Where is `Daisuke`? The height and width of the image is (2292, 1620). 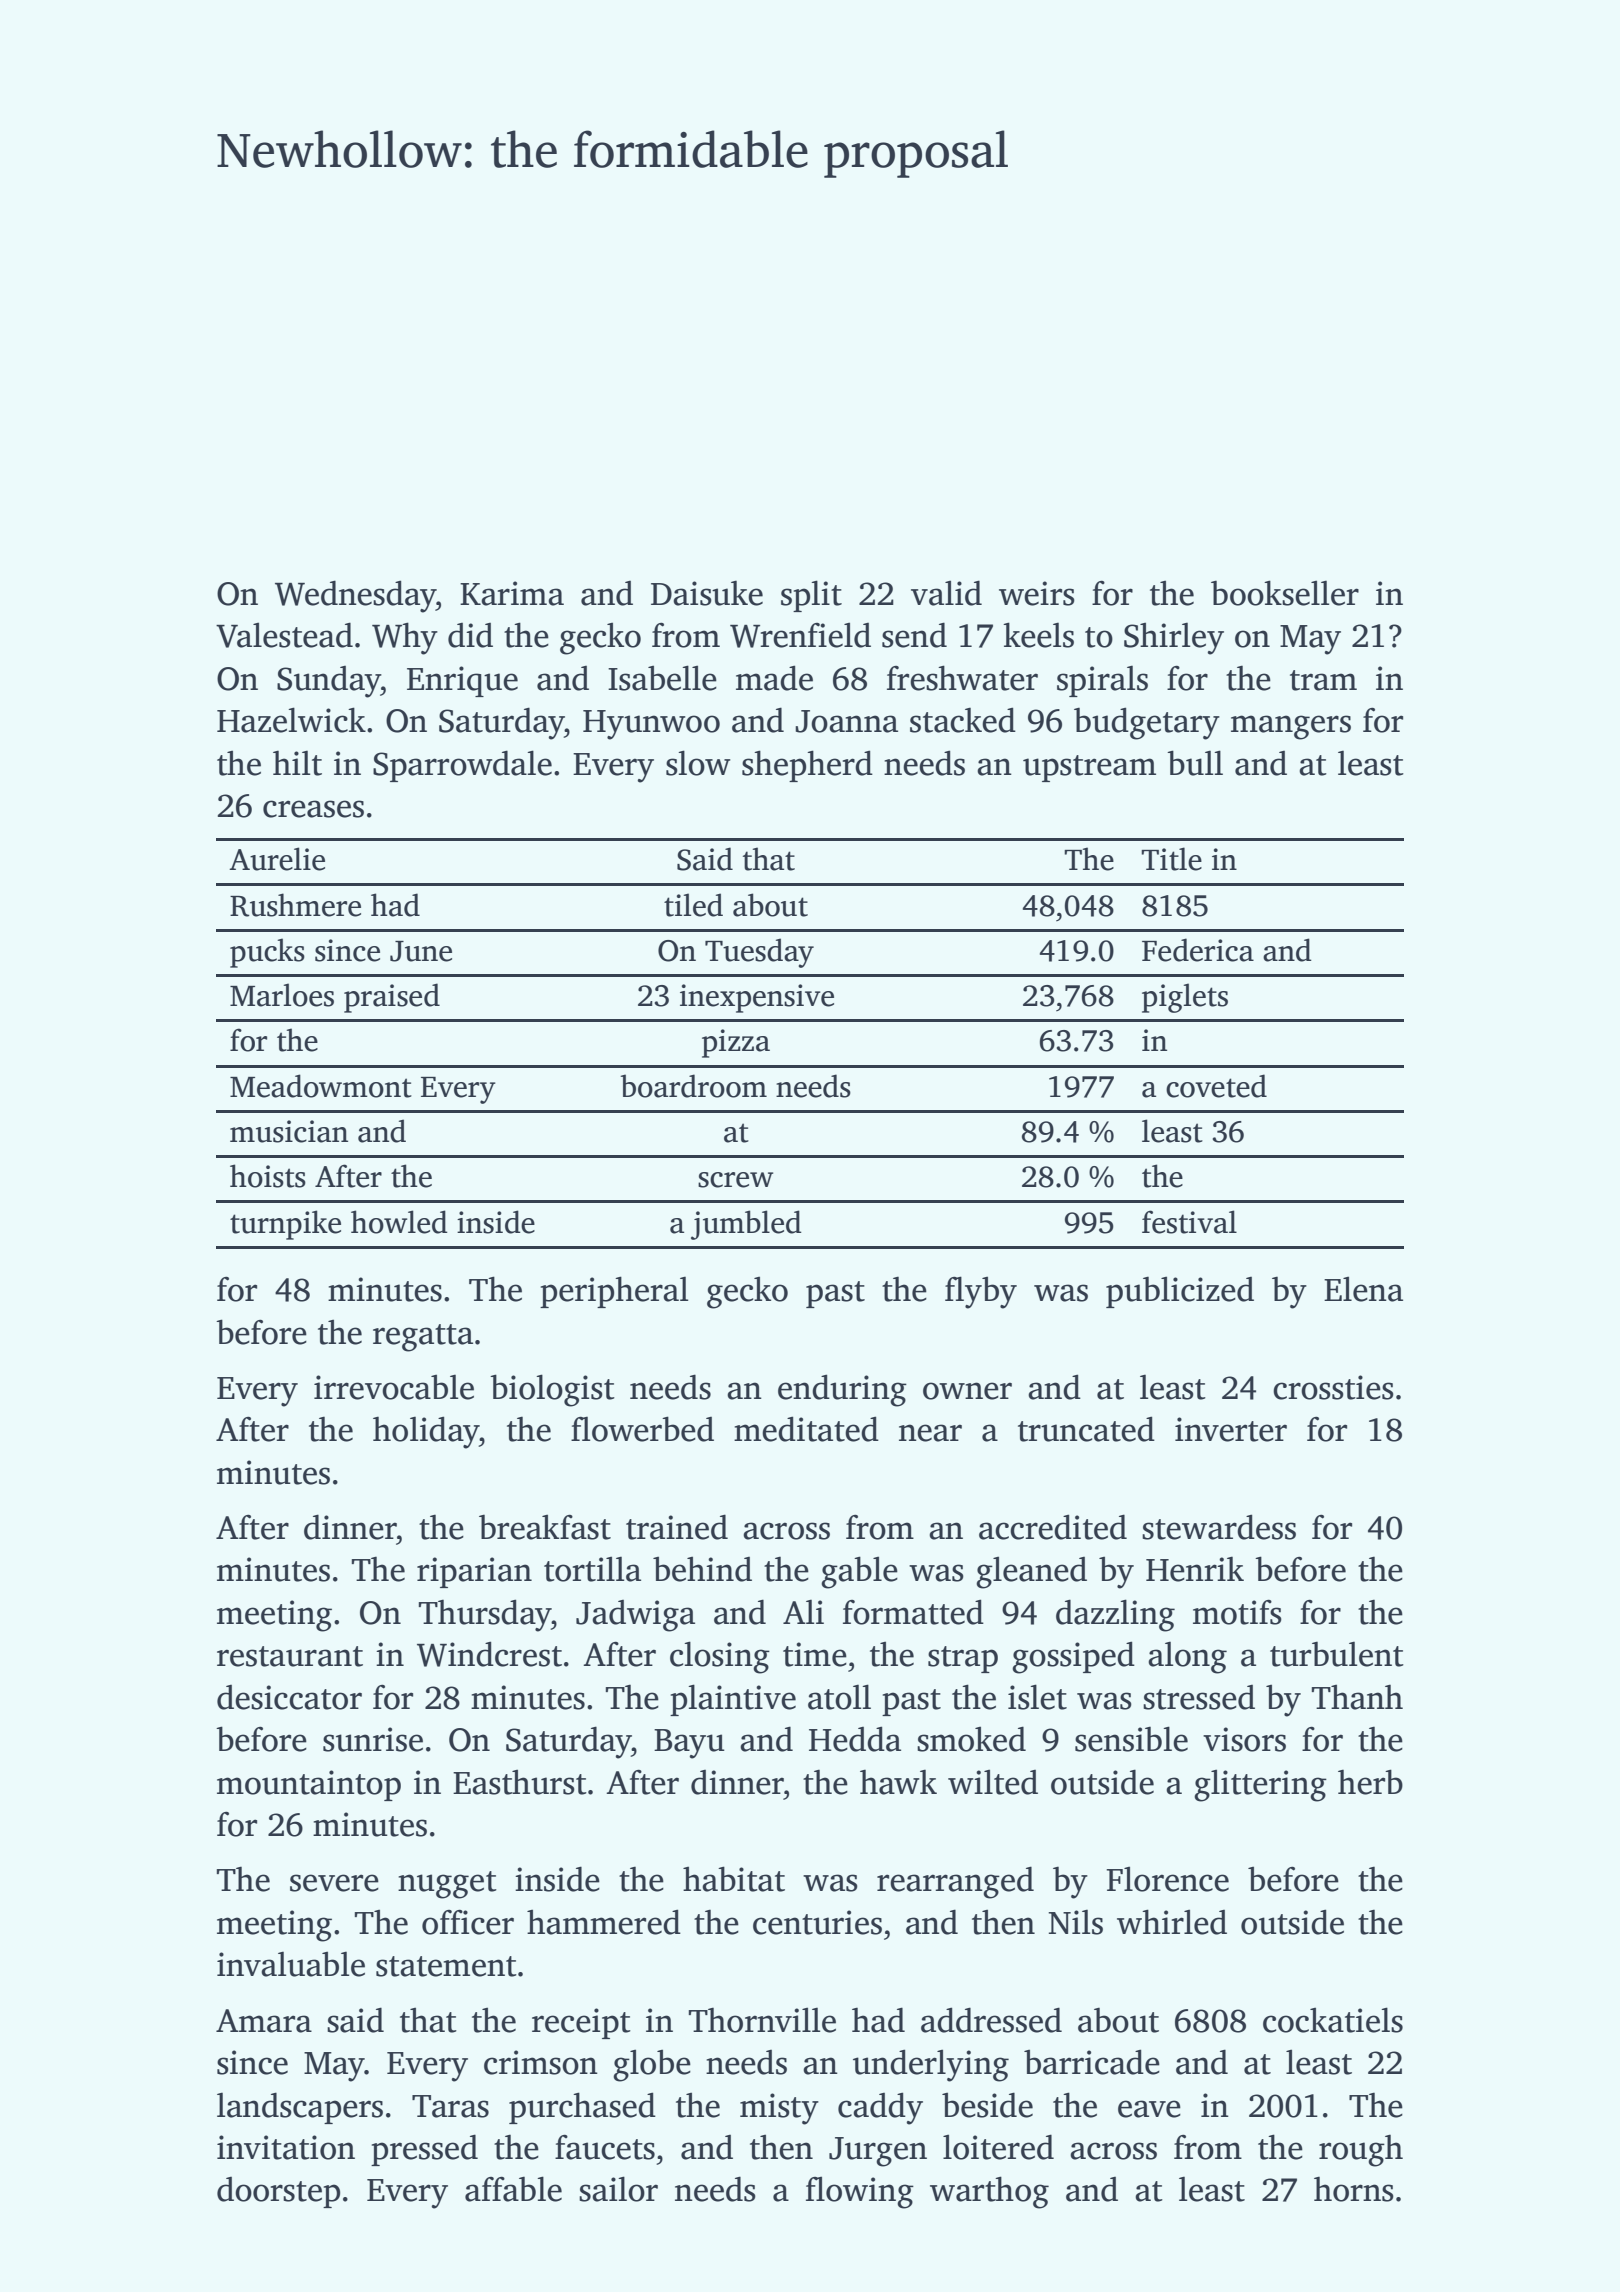
Daisuke is located at coordinates (707, 593).
